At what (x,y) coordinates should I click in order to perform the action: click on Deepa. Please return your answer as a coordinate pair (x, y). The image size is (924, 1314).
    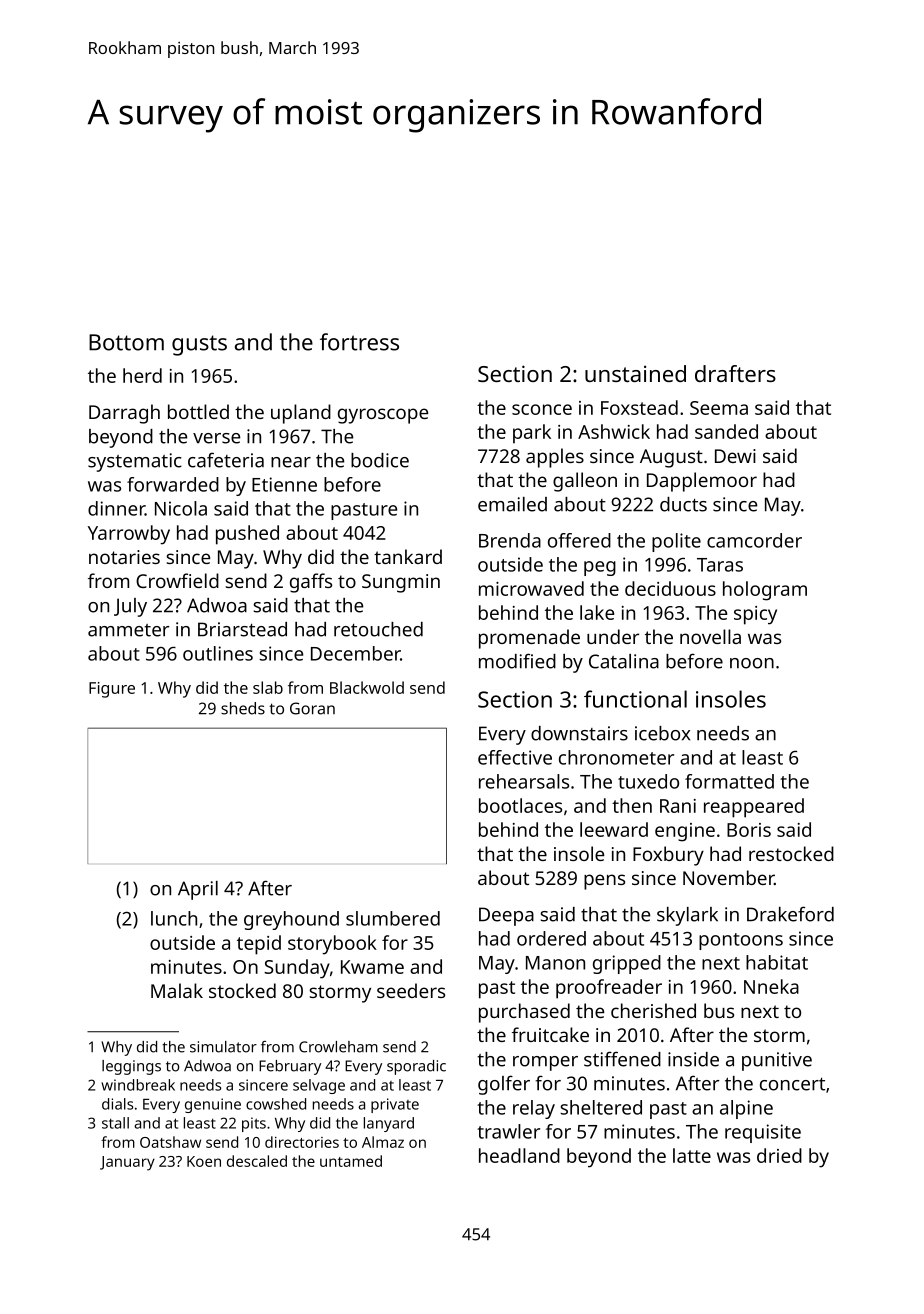
    Looking at the image, I should click on (506, 916).
